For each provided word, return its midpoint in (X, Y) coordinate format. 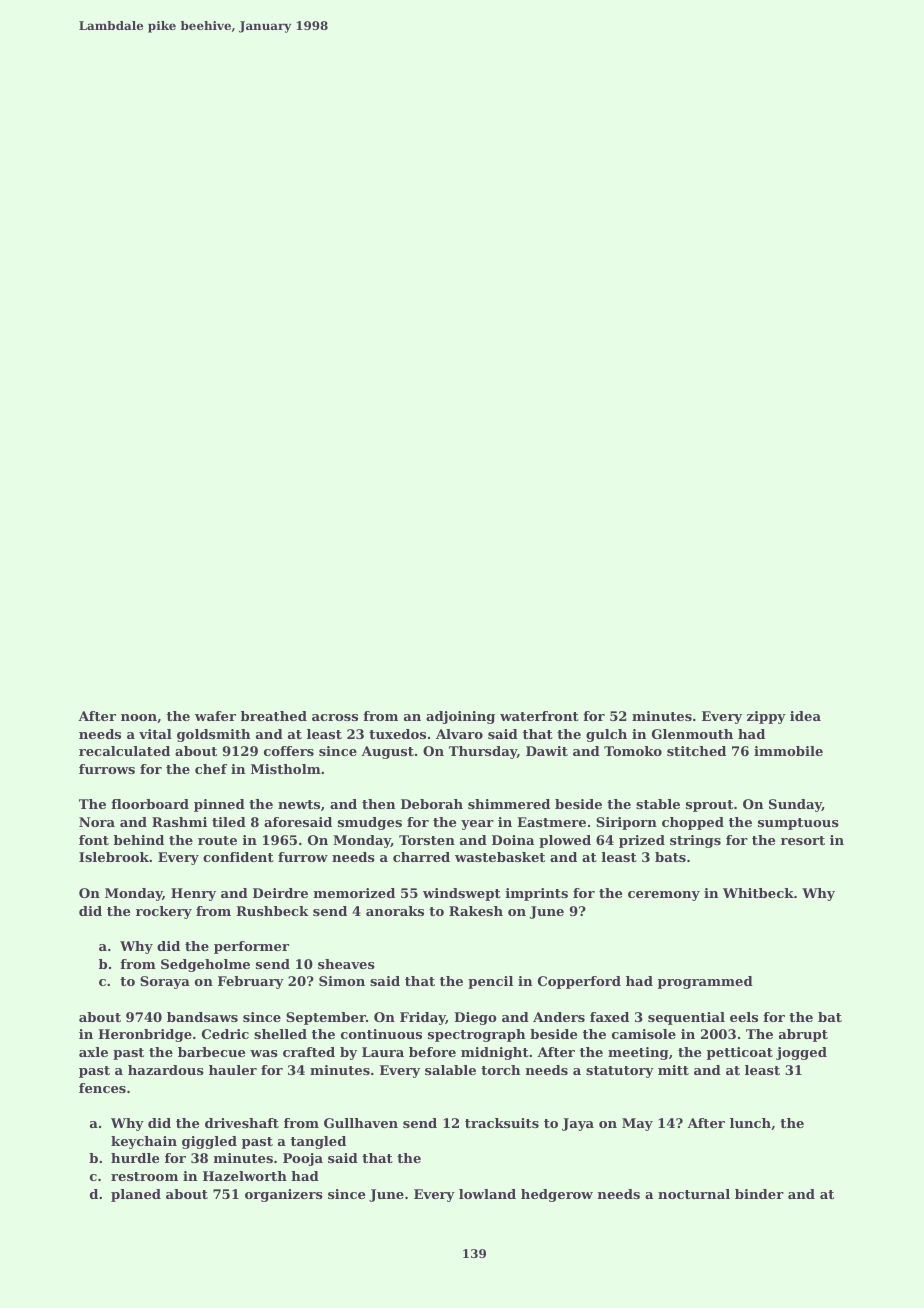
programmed (705, 982)
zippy (766, 717)
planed (136, 1195)
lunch (750, 1123)
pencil (490, 982)
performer (251, 947)
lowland (487, 1194)
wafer (215, 716)
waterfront (539, 716)
